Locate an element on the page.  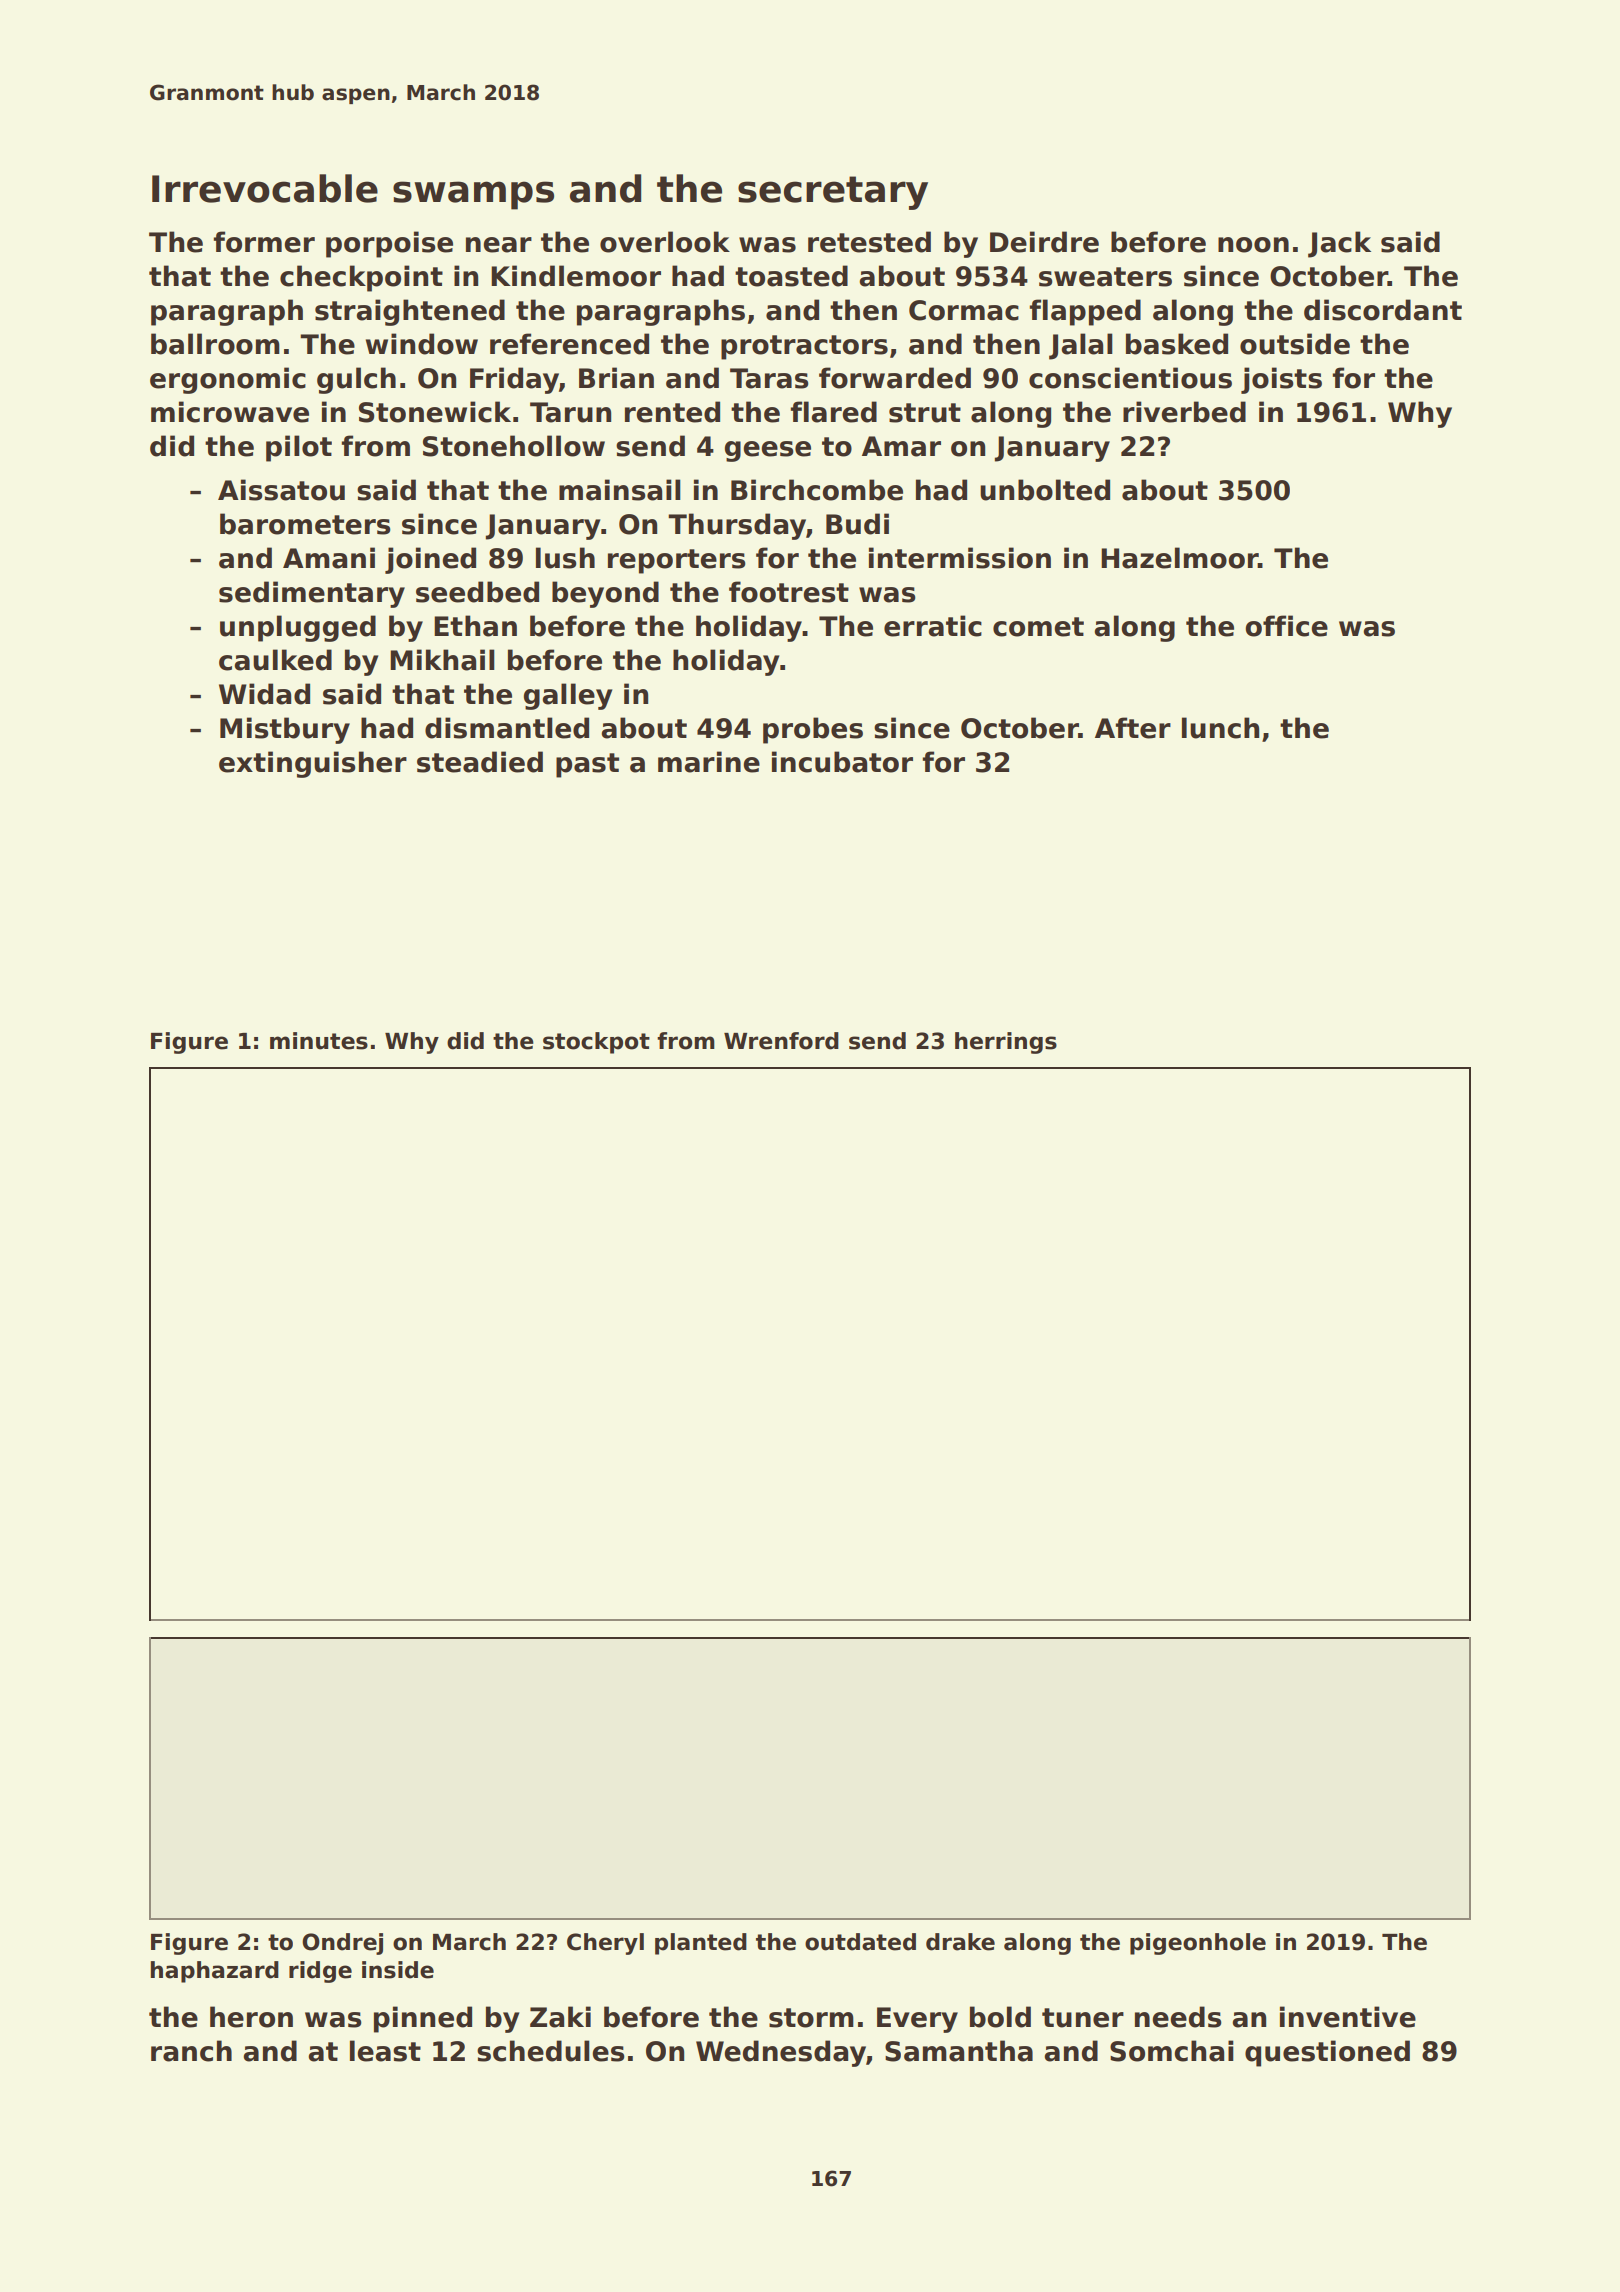
overlook is located at coordinates (665, 242).
